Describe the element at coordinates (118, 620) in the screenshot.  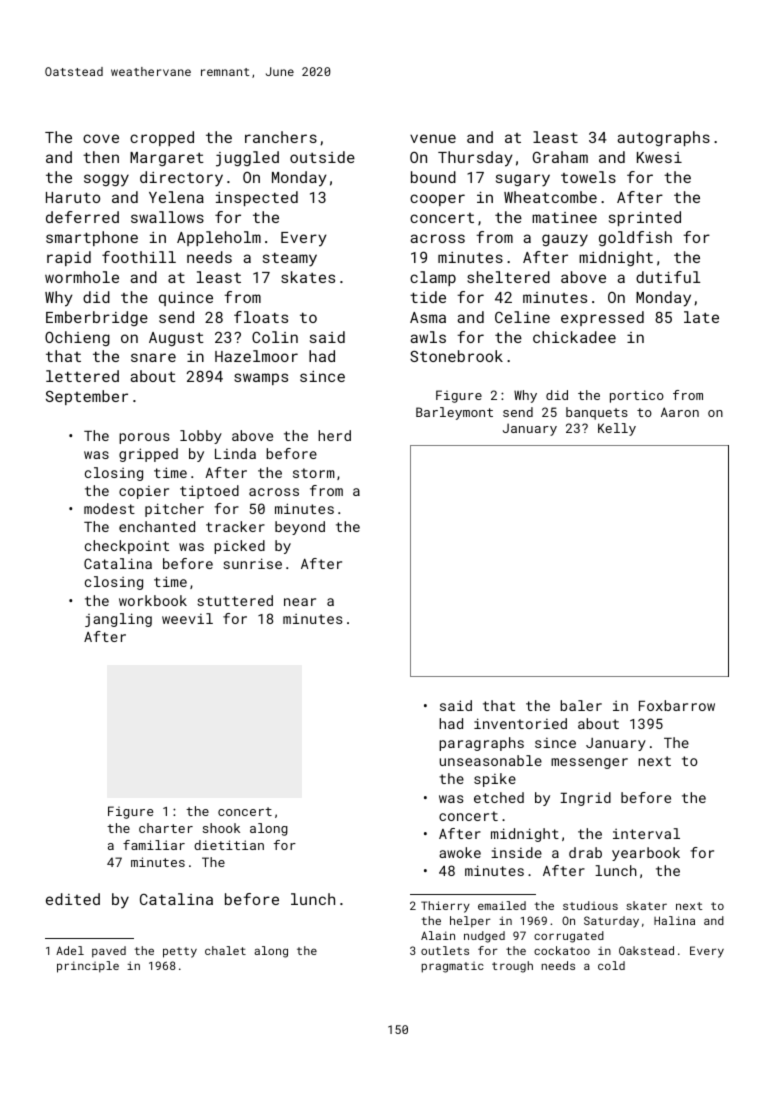
I see `jangling` at that location.
